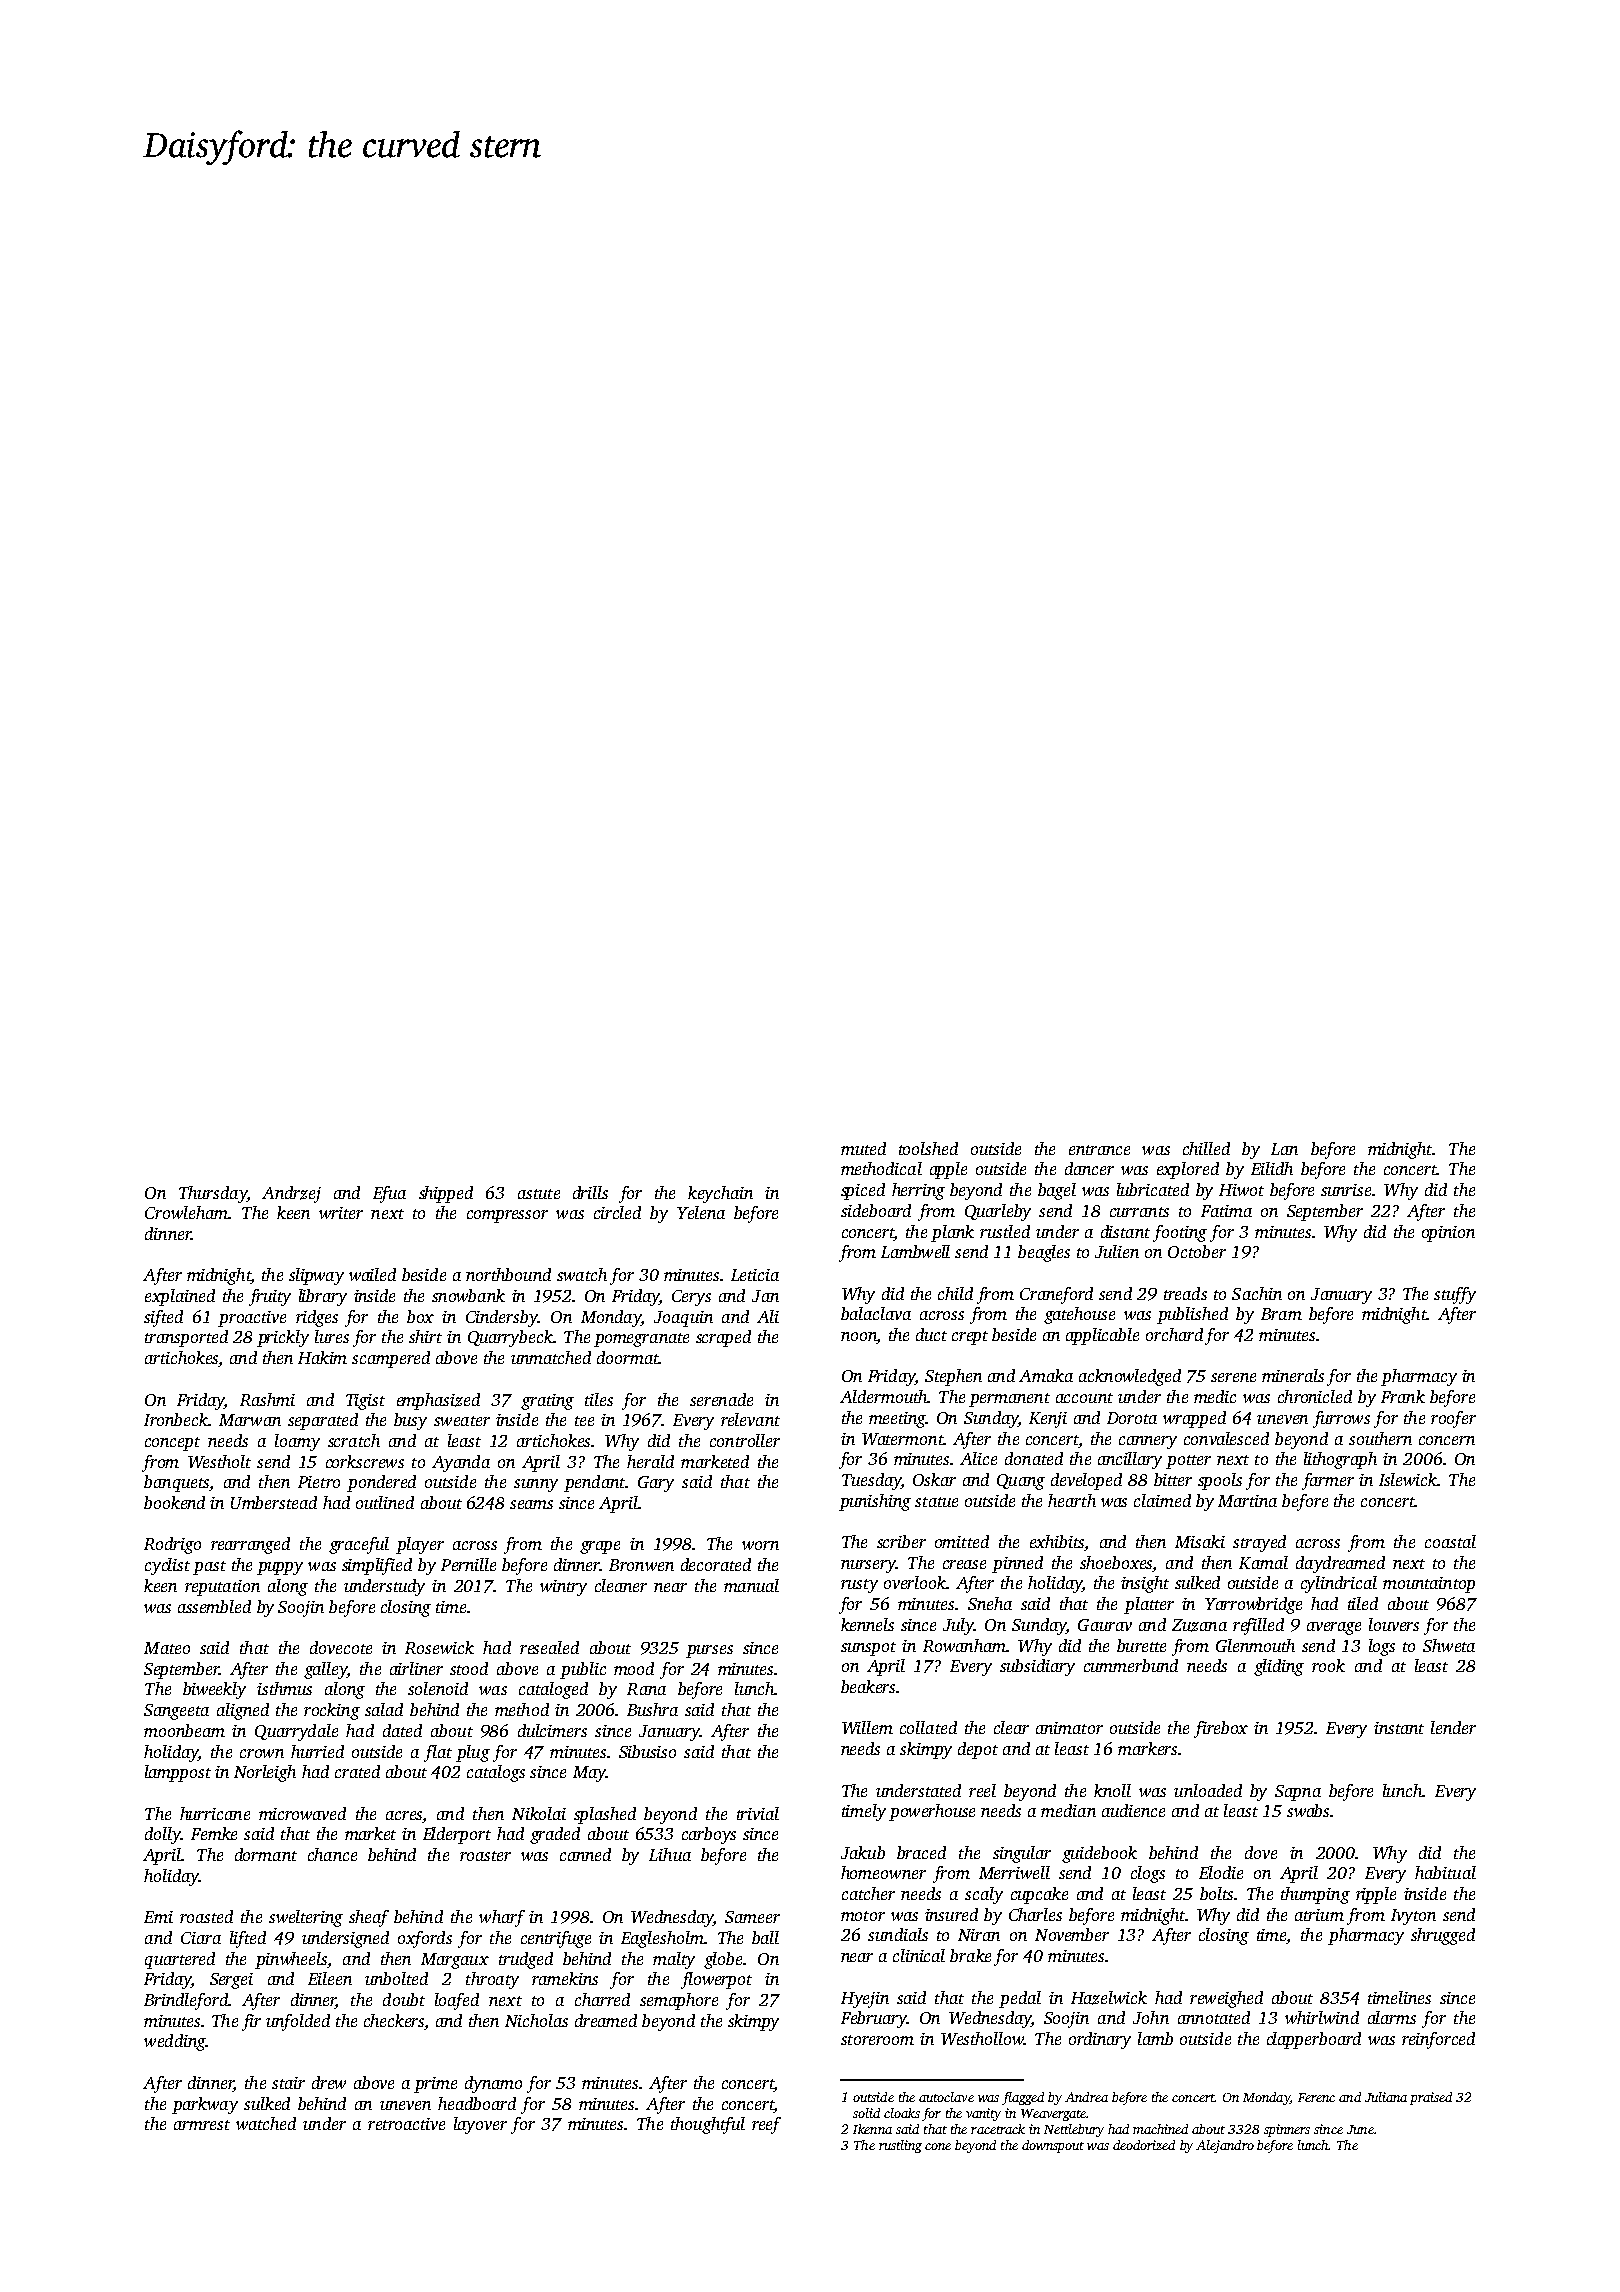 The height and width of the screenshot is (2292, 1620). What do you see at coordinates (1408, 1479) in the screenshot?
I see `Islewick` at bounding box center [1408, 1479].
